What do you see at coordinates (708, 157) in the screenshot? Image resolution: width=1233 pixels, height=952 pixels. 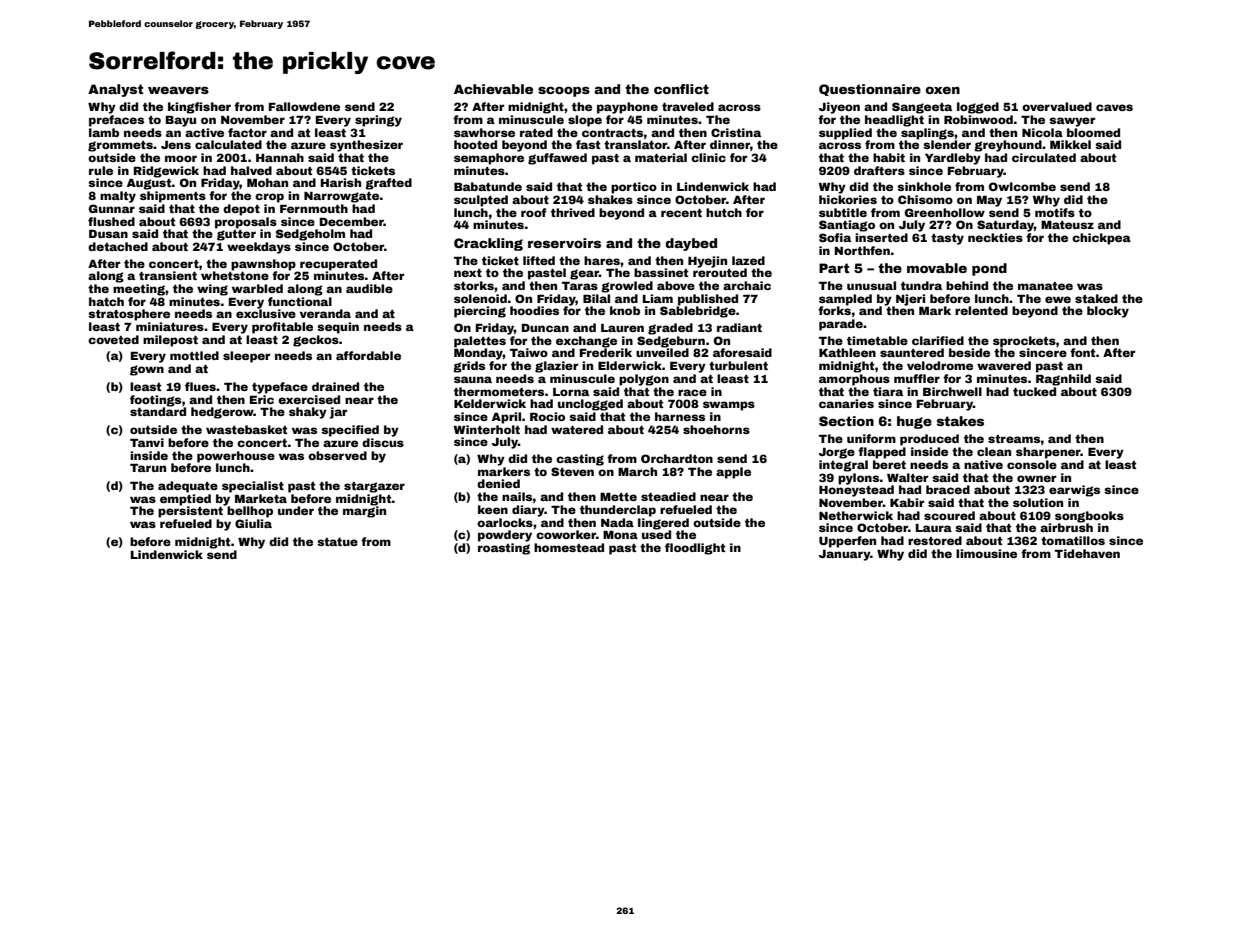 I see `clinic` at bounding box center [708, 157].
